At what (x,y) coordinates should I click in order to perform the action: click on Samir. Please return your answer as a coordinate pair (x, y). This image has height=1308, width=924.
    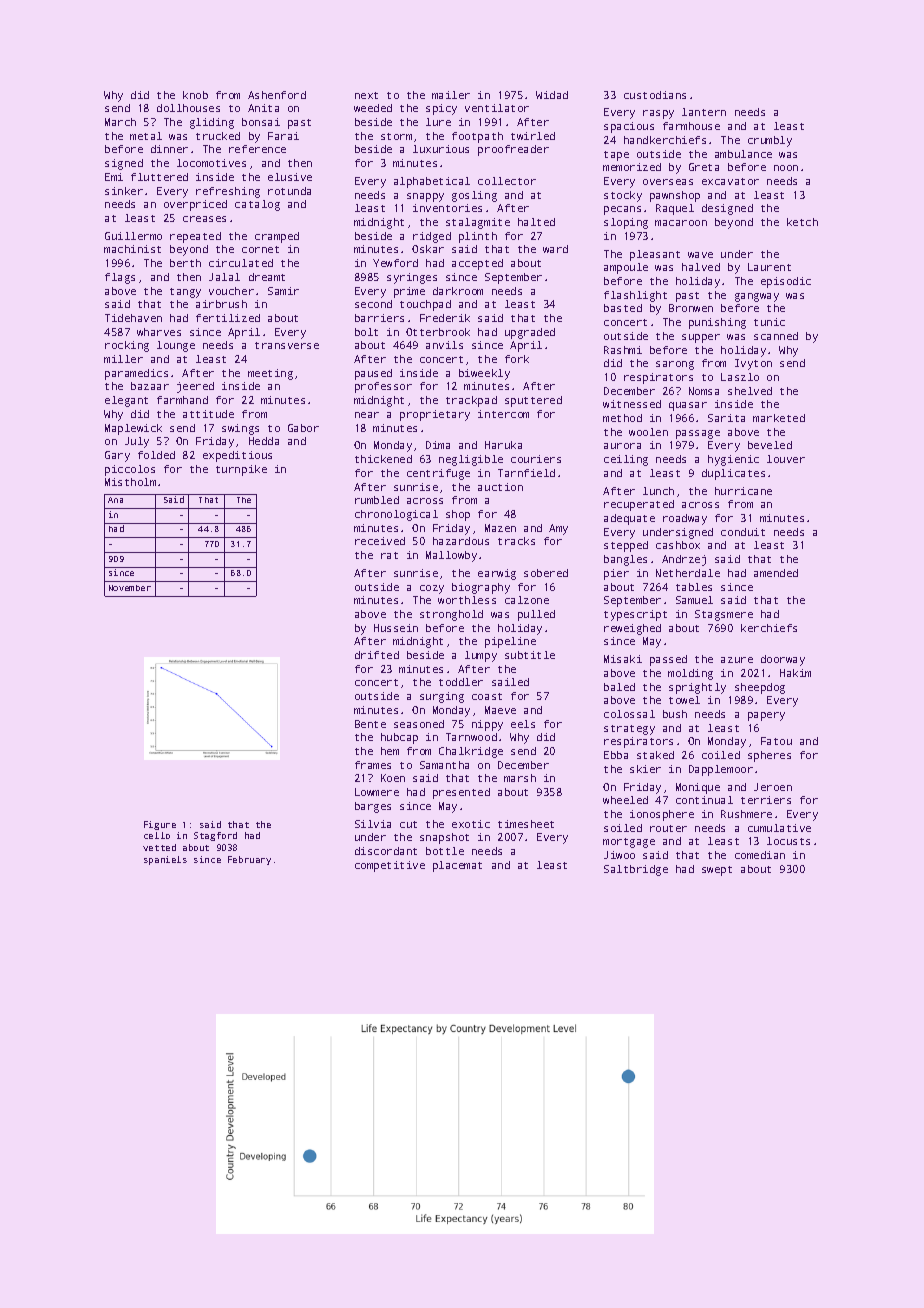
    Looking at the image, I should click on (283, 291).
